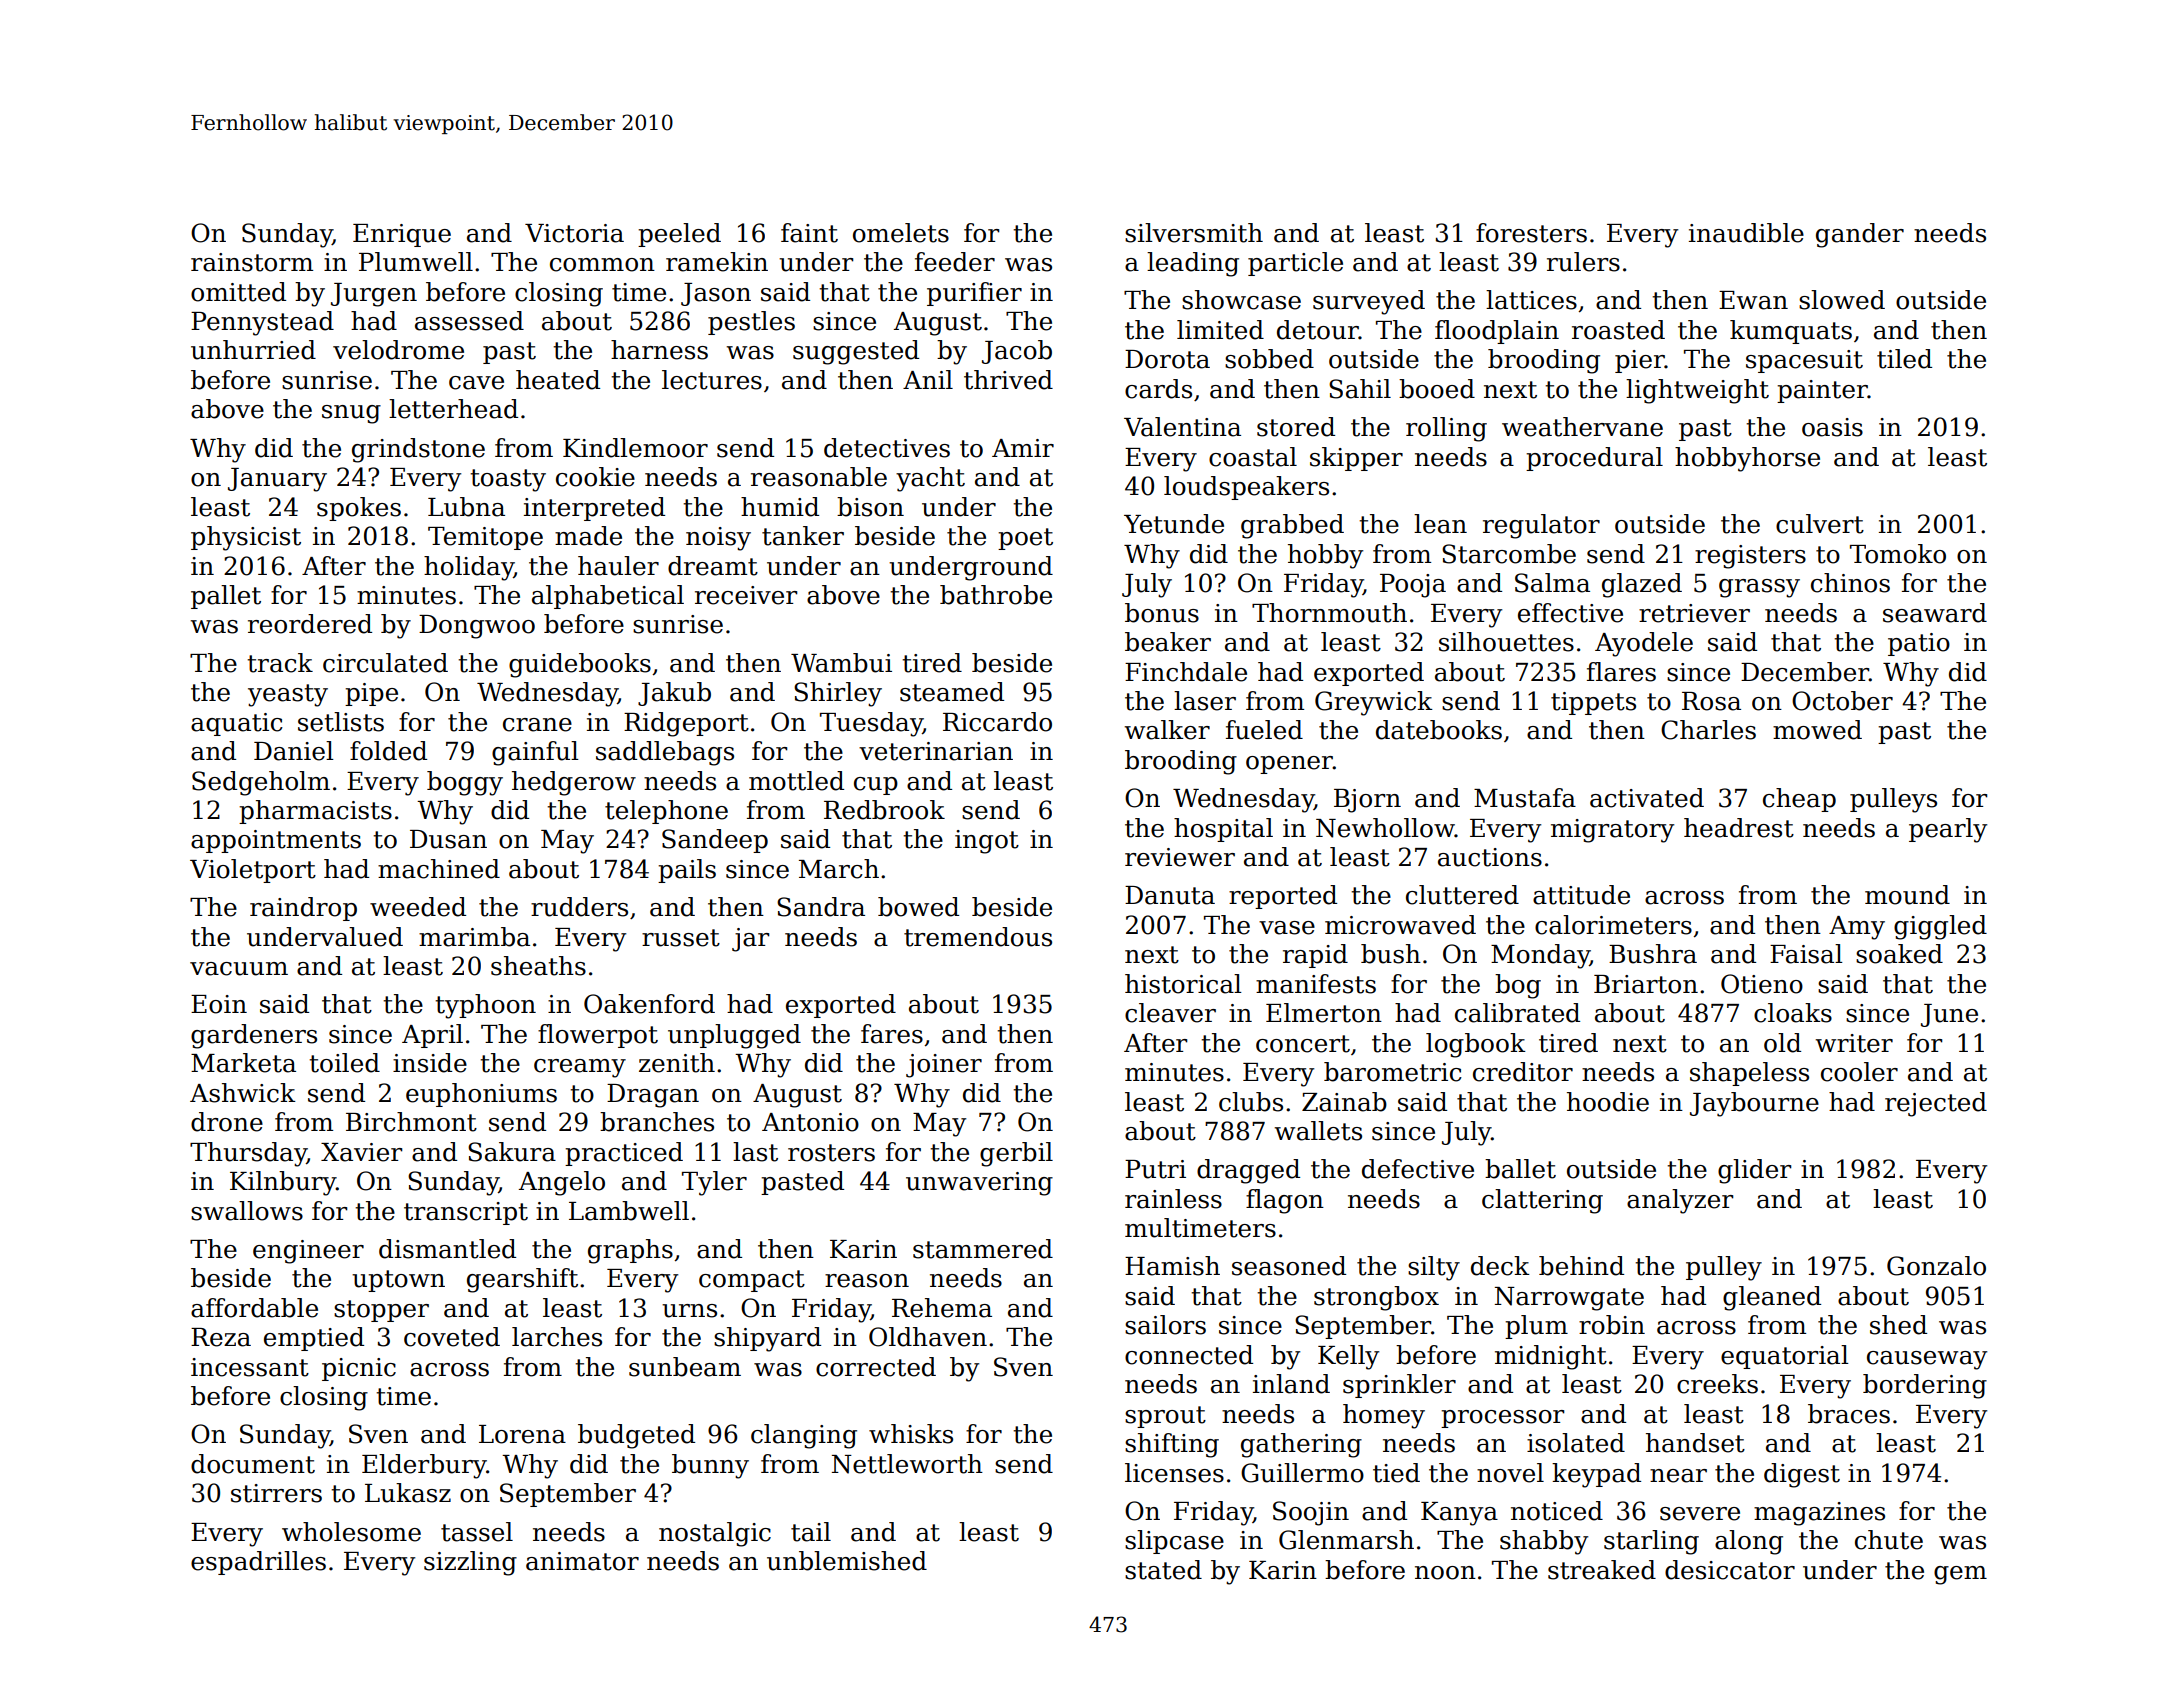 The width and height of the document is (2178, 1683). What do you see at coordinates (1531, 300) in the document?
I see `lattices` at bounding box center [1531, 300].
